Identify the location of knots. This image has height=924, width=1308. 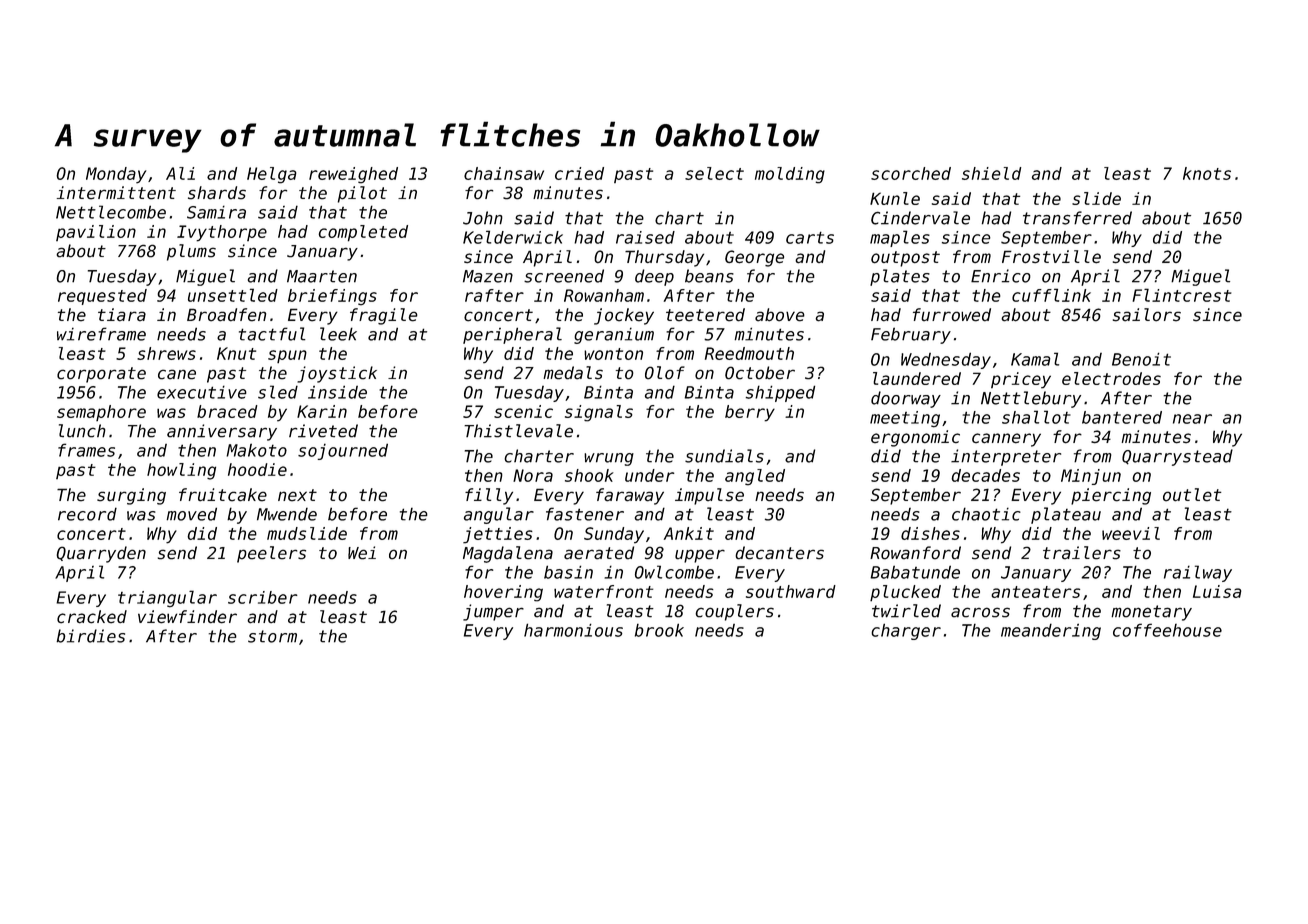
(1207, 173).
